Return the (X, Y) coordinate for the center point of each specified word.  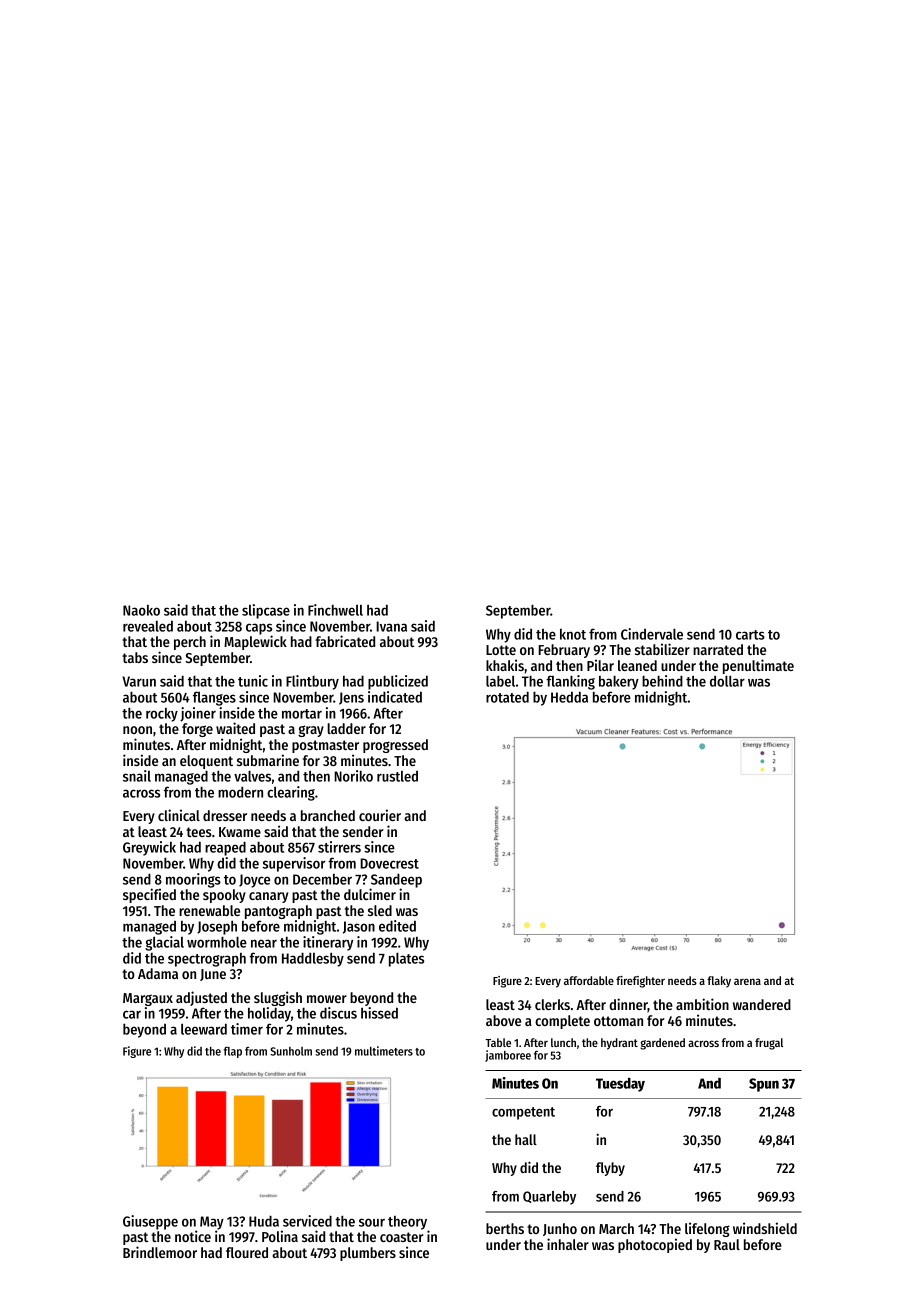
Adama (158, 973)
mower (327, 999)
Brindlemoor (160, 1252)
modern (240, 792)
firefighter (640, 982)
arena (747, 981)
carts (750, 635)
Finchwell (335, 610)
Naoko (141, 610)
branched (328, 815)
